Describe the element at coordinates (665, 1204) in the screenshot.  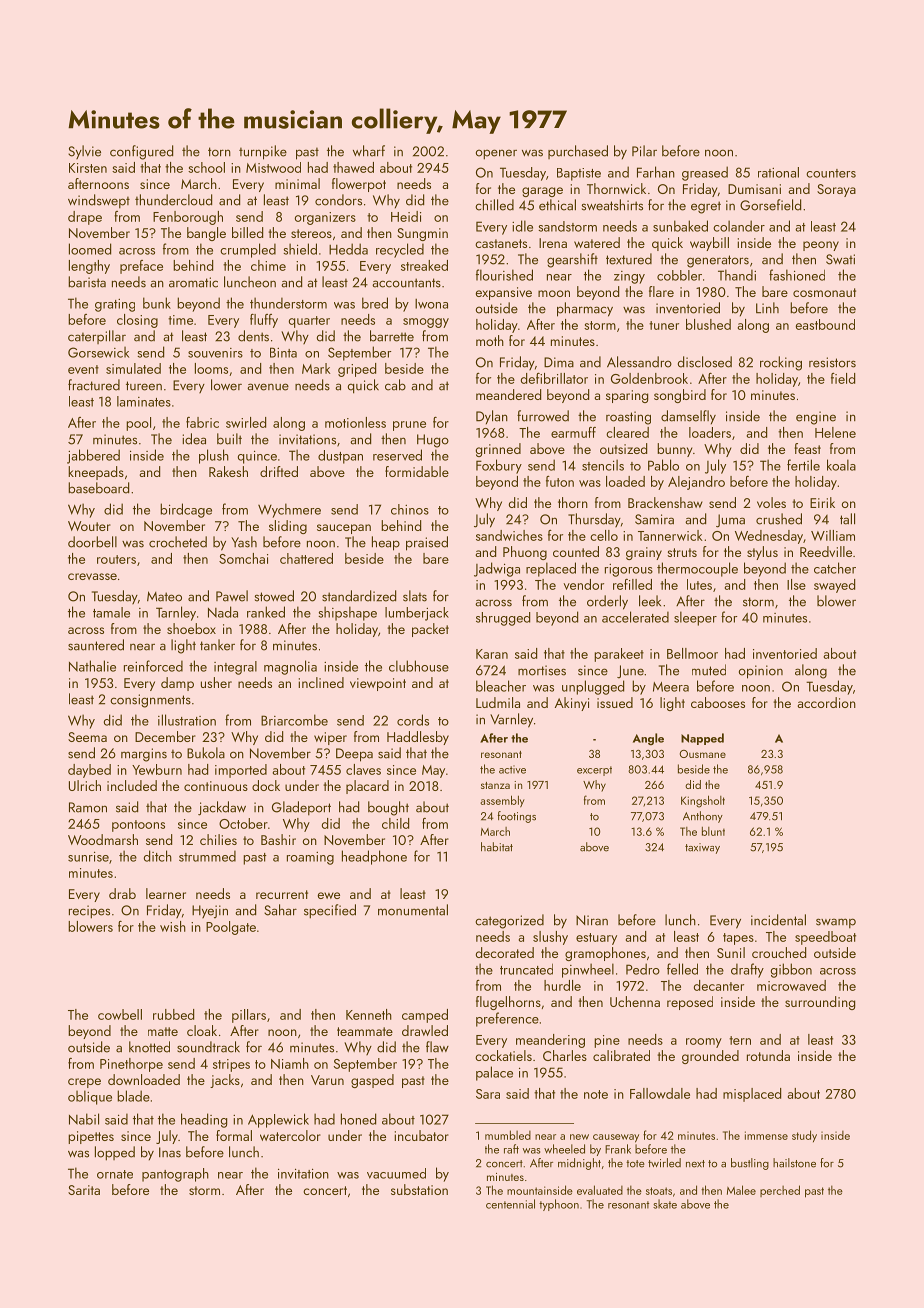
I see `skate` at that location.
